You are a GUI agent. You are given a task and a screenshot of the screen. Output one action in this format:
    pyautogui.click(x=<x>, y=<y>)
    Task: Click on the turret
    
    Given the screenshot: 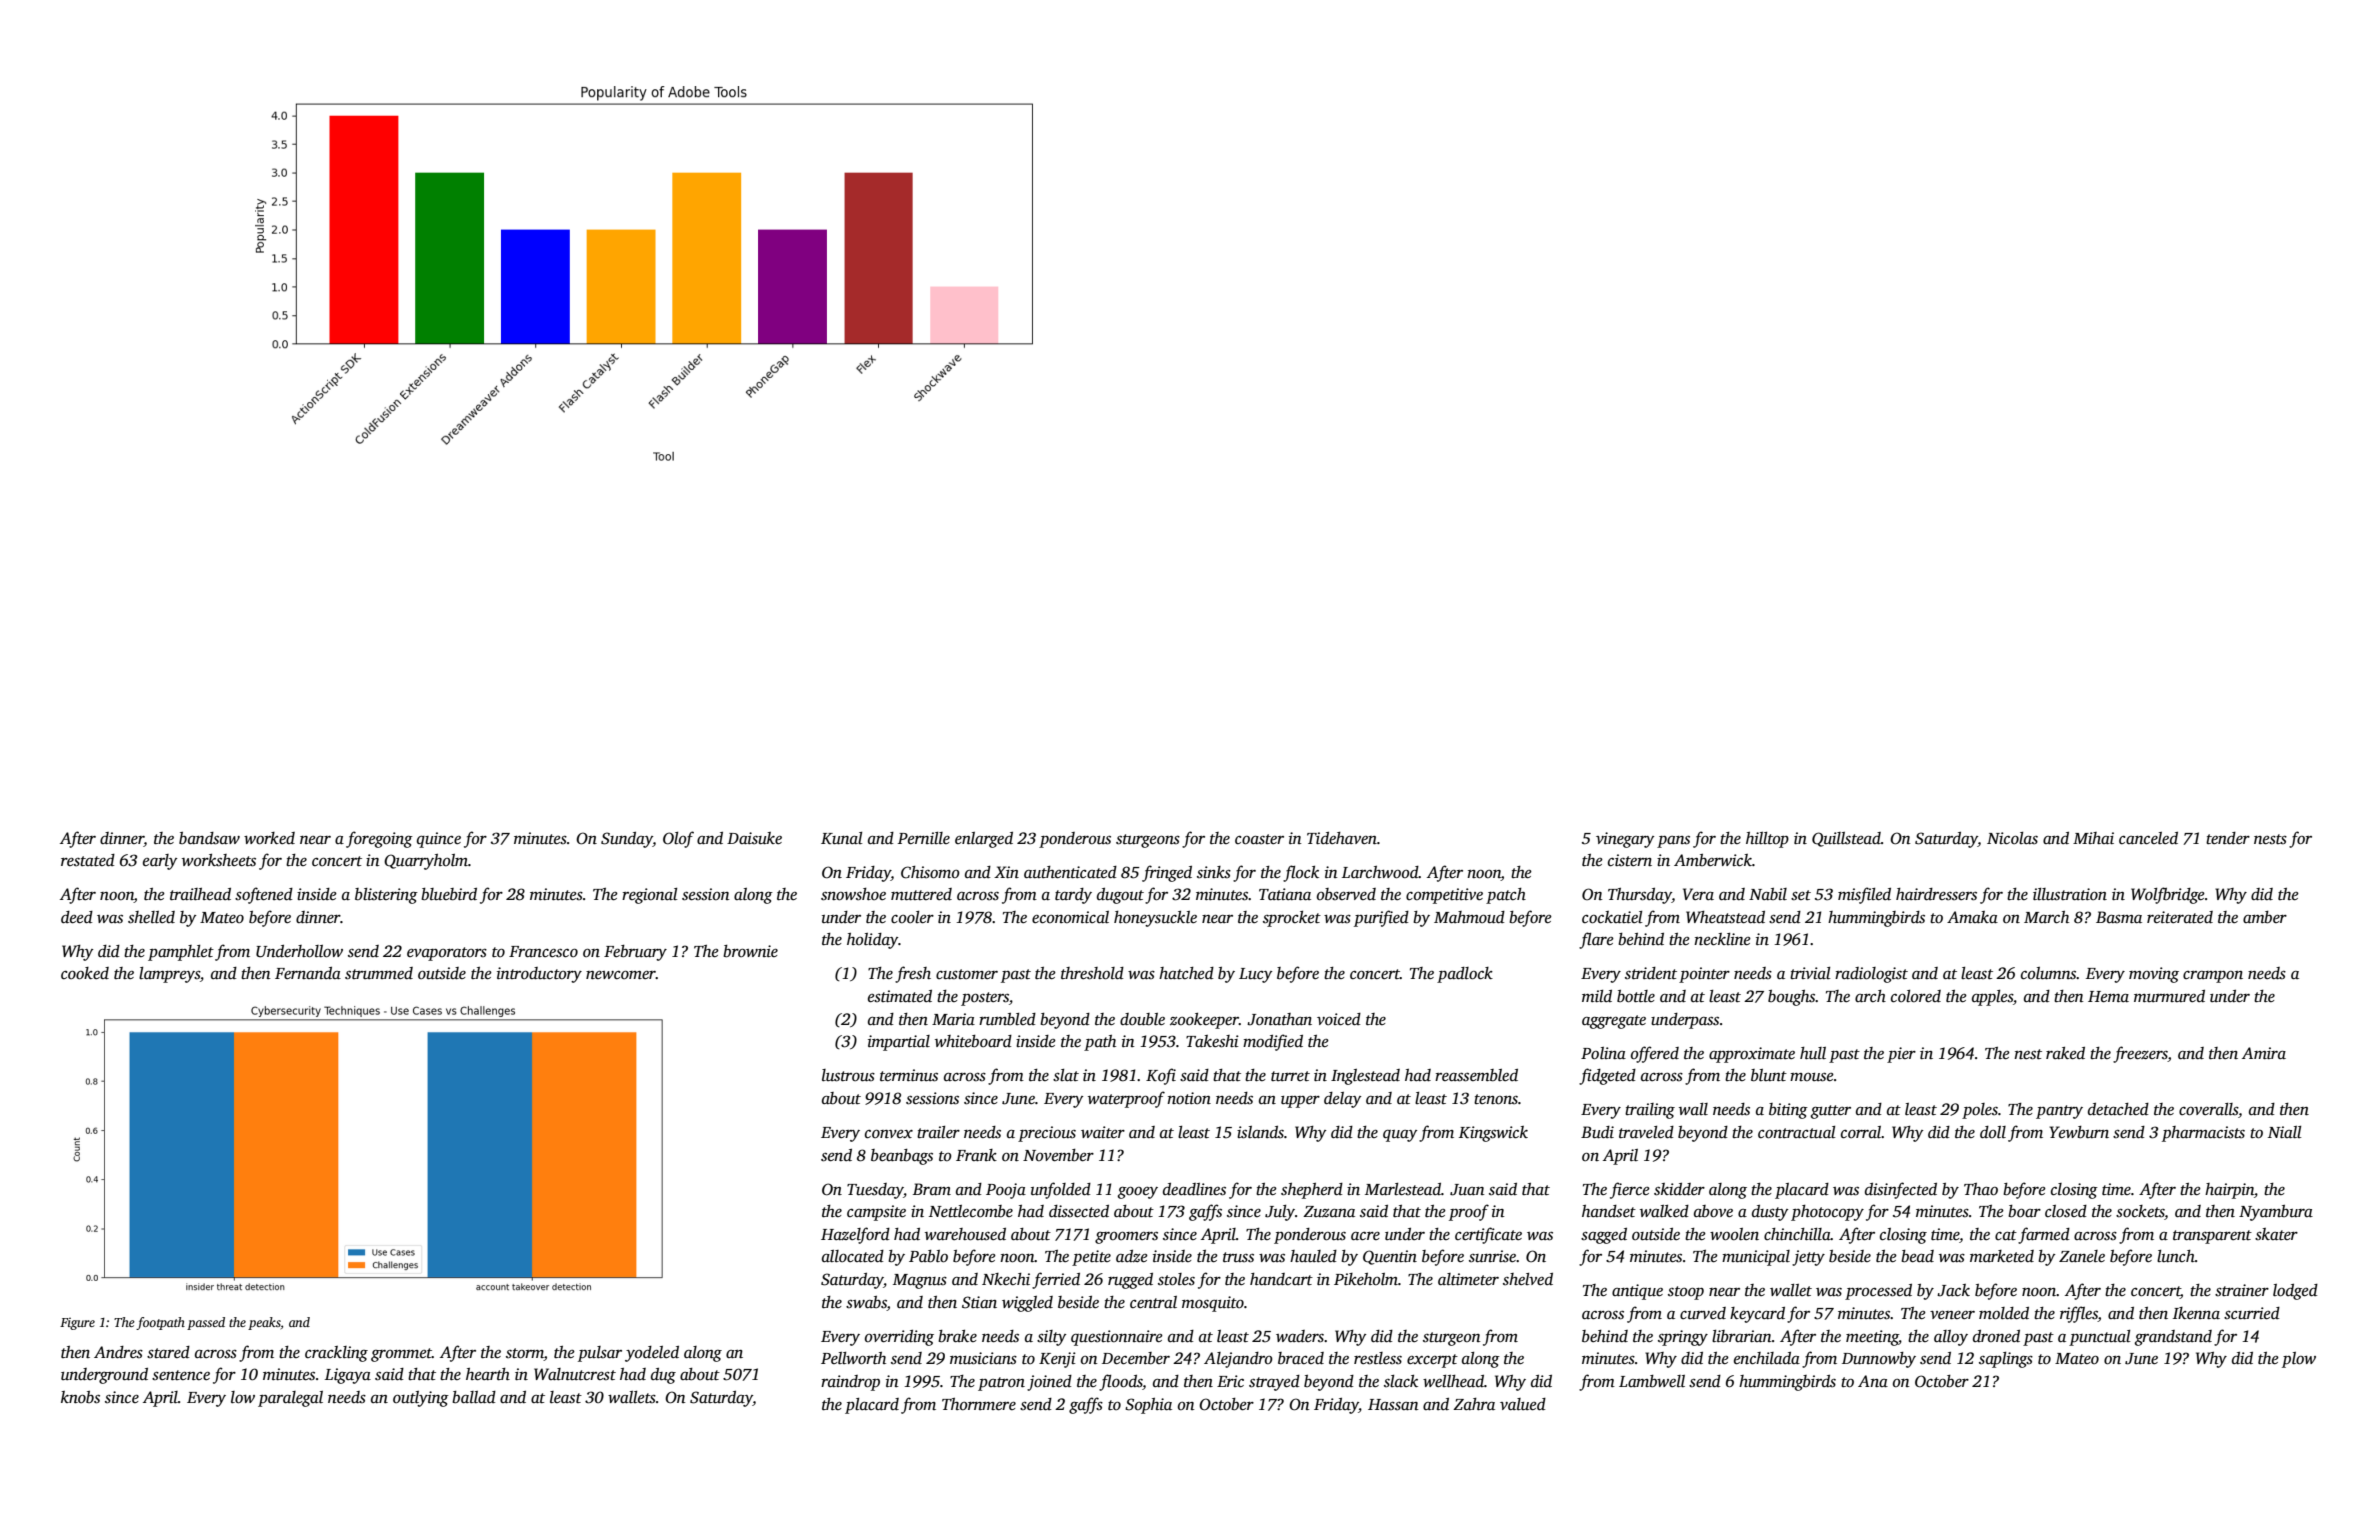 What is the action you would take?
    pyautogui.click(x=1290, y=1076)
